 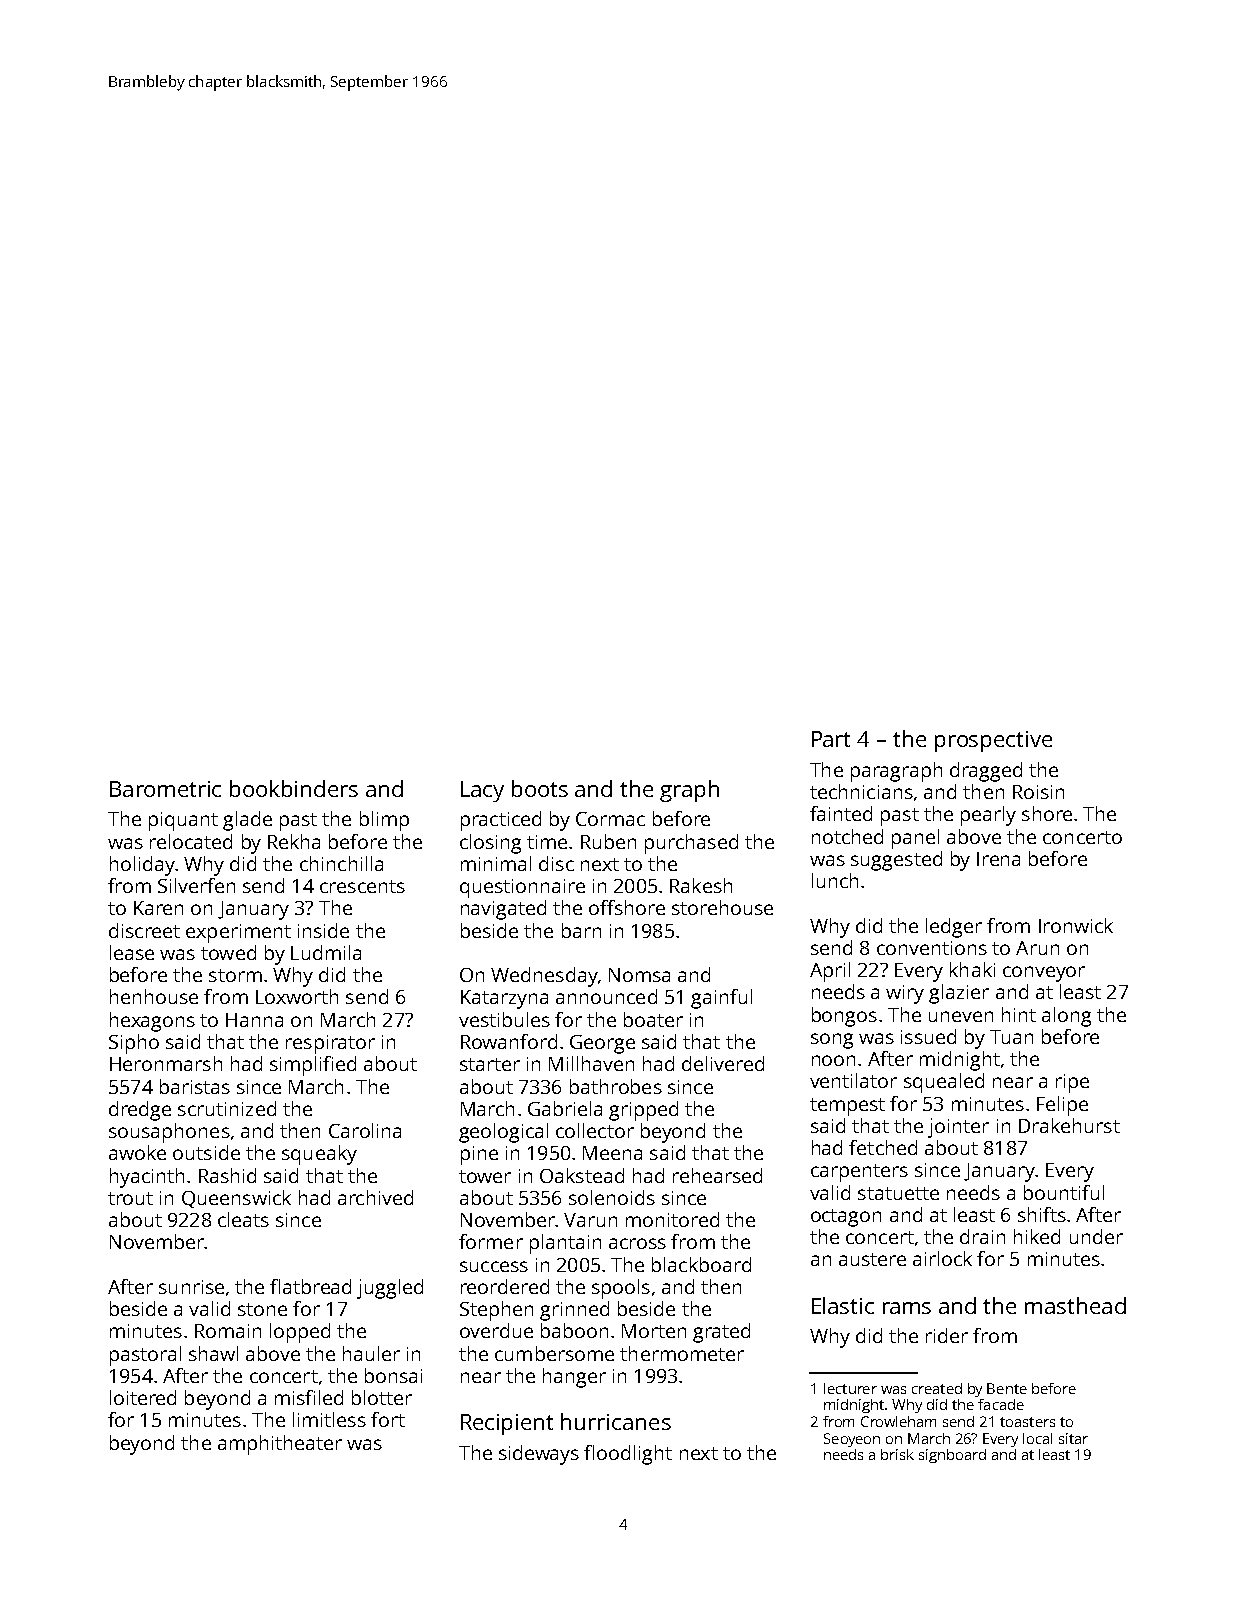 What do you see at coordinates (509, 1041) in the screenshot?
I see `Rowanford` at bounding box center [509, 1041].
